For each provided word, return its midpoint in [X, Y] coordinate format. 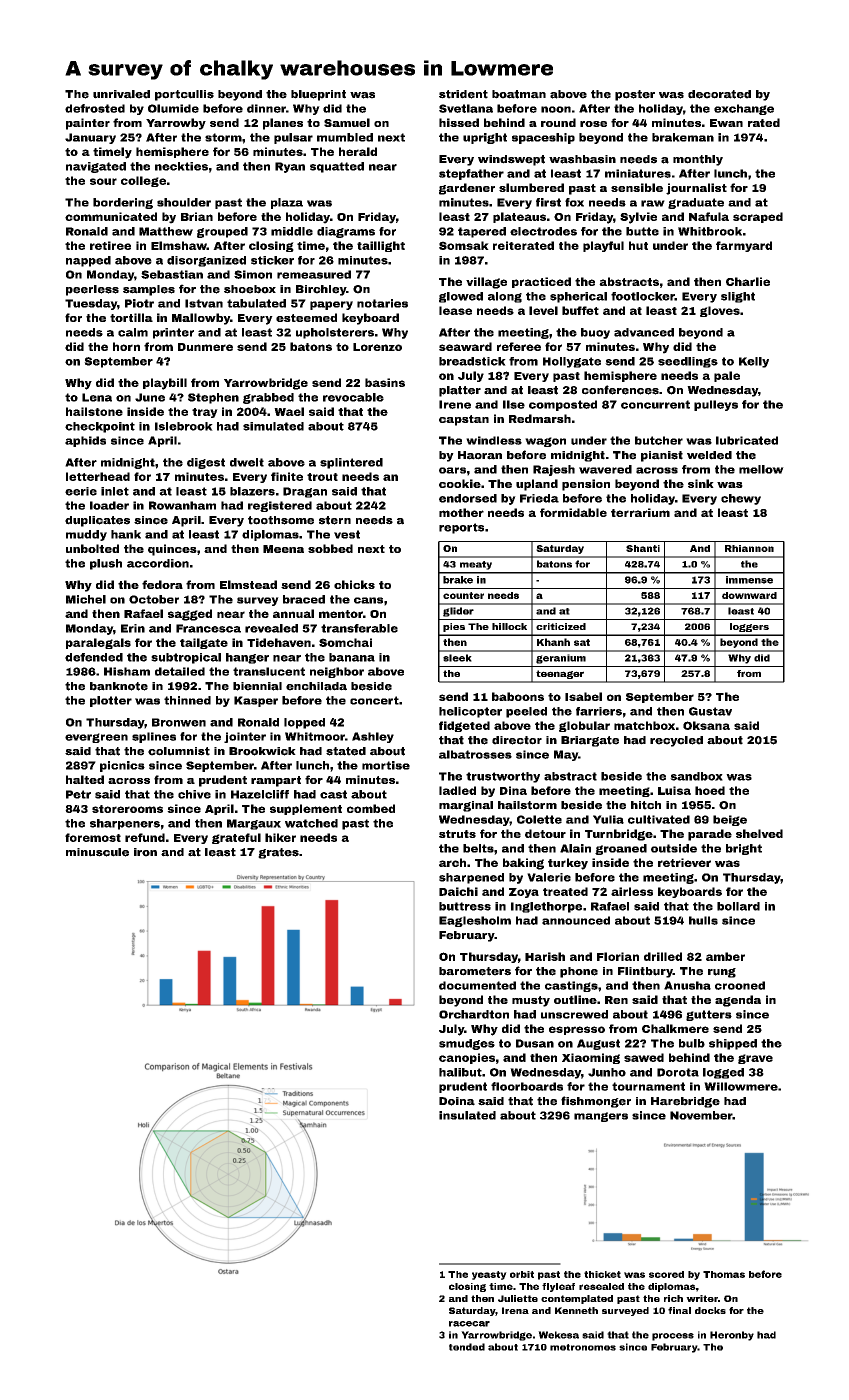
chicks [354, 584]
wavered [605, 469]
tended [467, 1347]
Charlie [748, 281]
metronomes [583, 1347]
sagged [190, 615]
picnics [122, 766]
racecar [469, 1324]
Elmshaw [179, 245]
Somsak [464, 245]
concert [374, 700]
